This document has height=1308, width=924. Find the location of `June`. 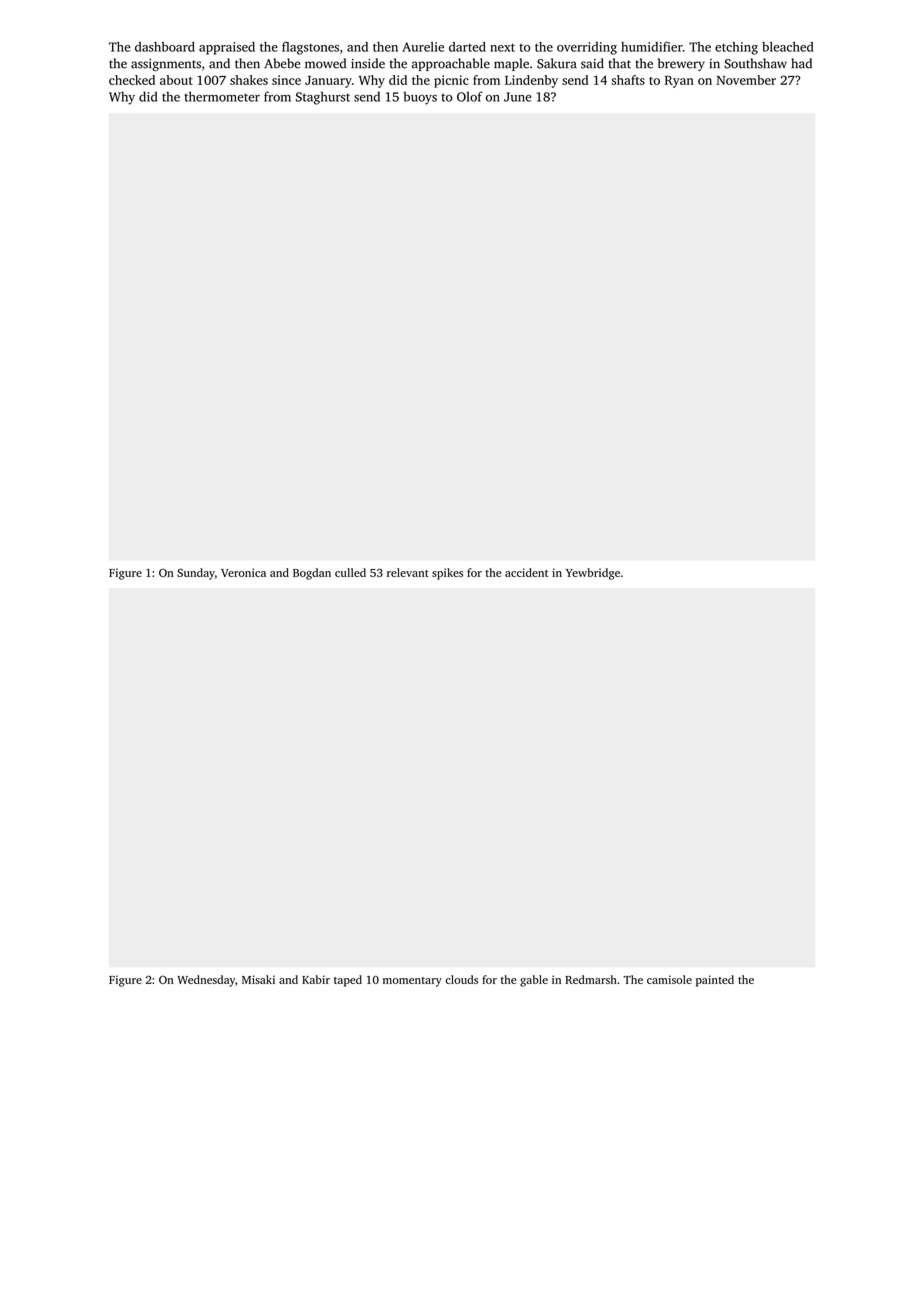

June is located at coordinates (518, 97).
